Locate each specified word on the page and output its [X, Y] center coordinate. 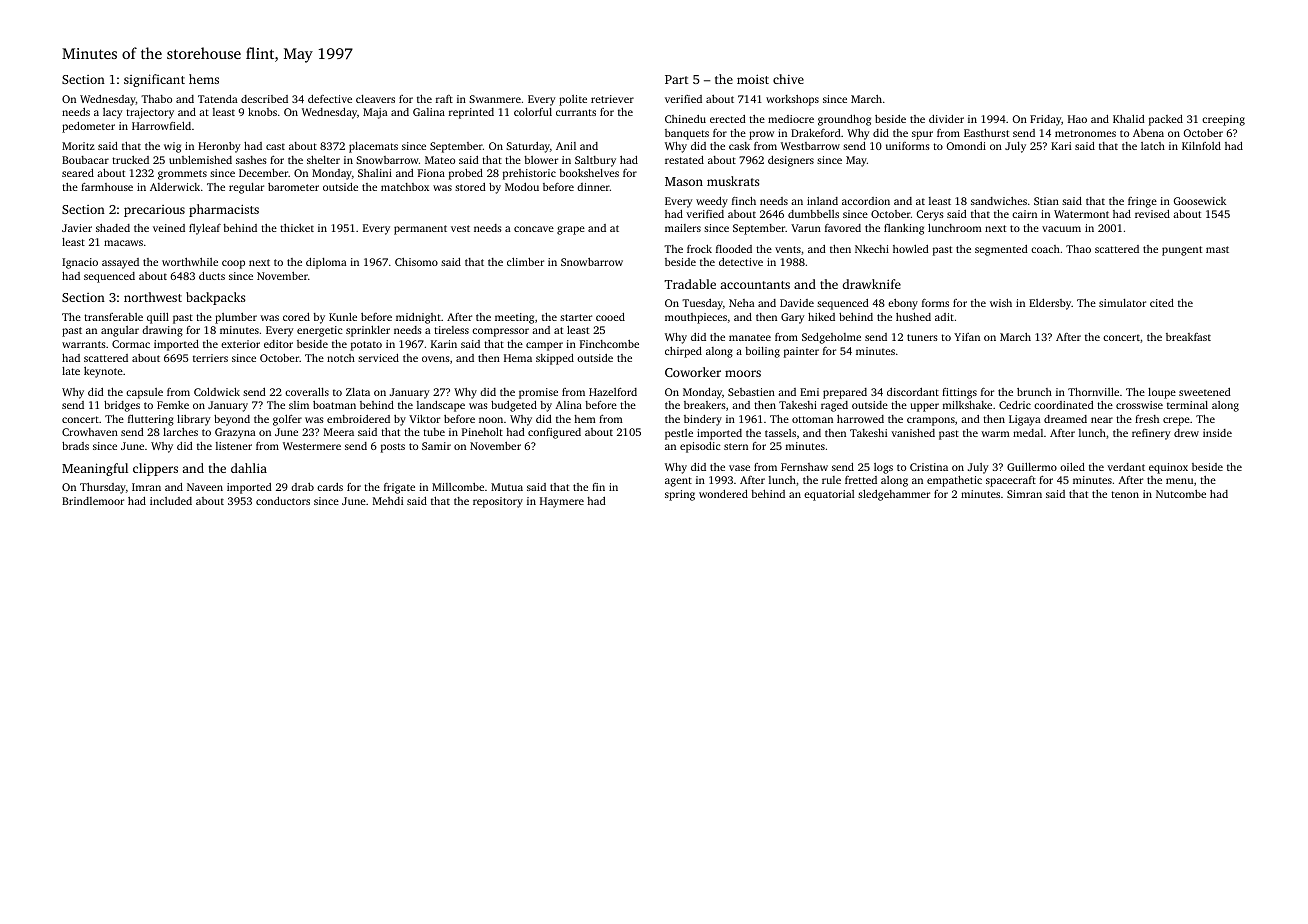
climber [525, 262]
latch [1153, 146]
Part [676, 79]
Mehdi [388, 501]
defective [330, 99]
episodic [700, 447]
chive [788, 79]
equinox [1168, 468]
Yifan [967, 337]
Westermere [312, 446]
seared [78, 173]
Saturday [528, 147]
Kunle [343, 317]
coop [233, 264]
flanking [904, 229]
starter [576, 317]
